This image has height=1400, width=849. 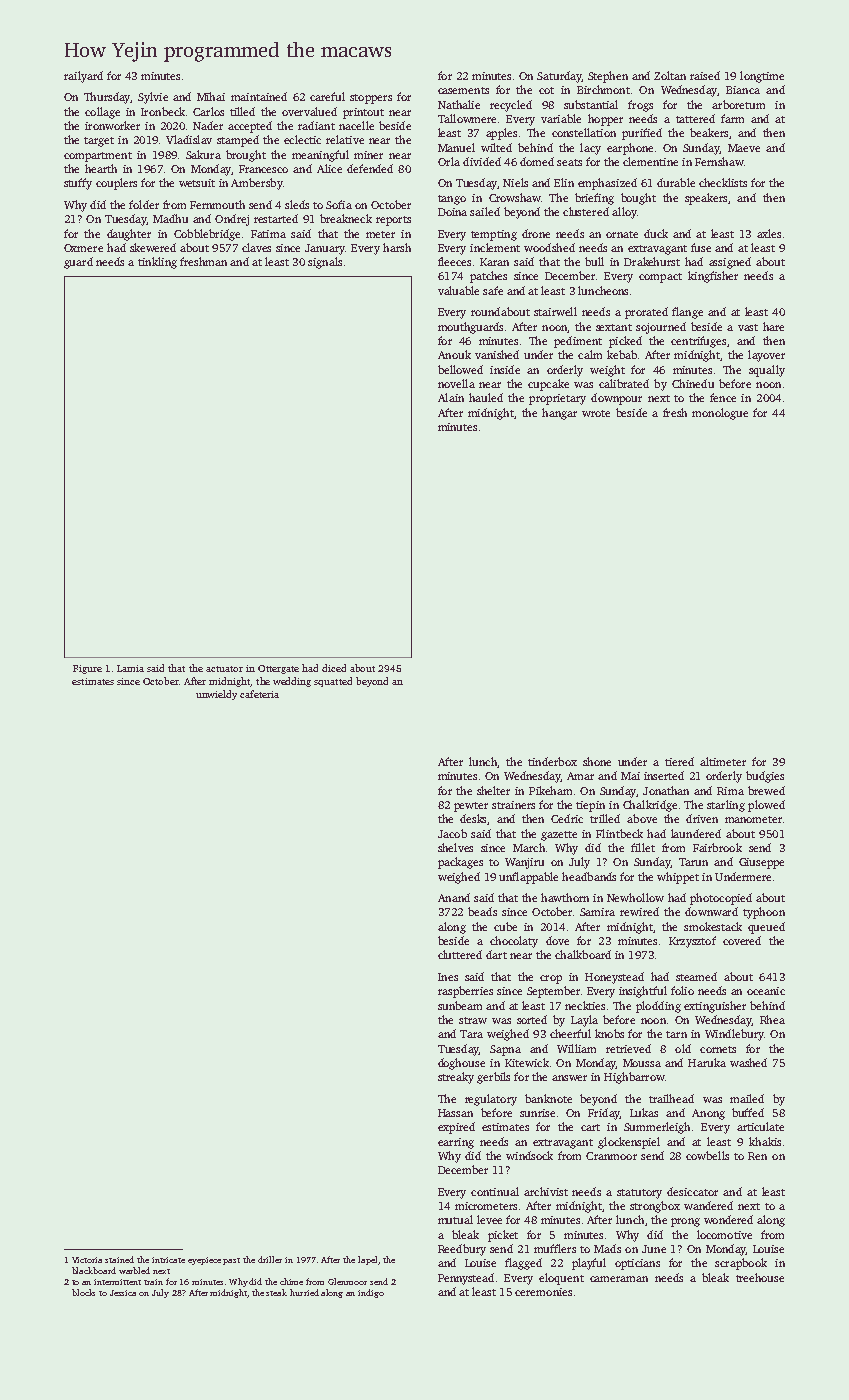 I want to click on maintained, so click(x=259, y=96).
